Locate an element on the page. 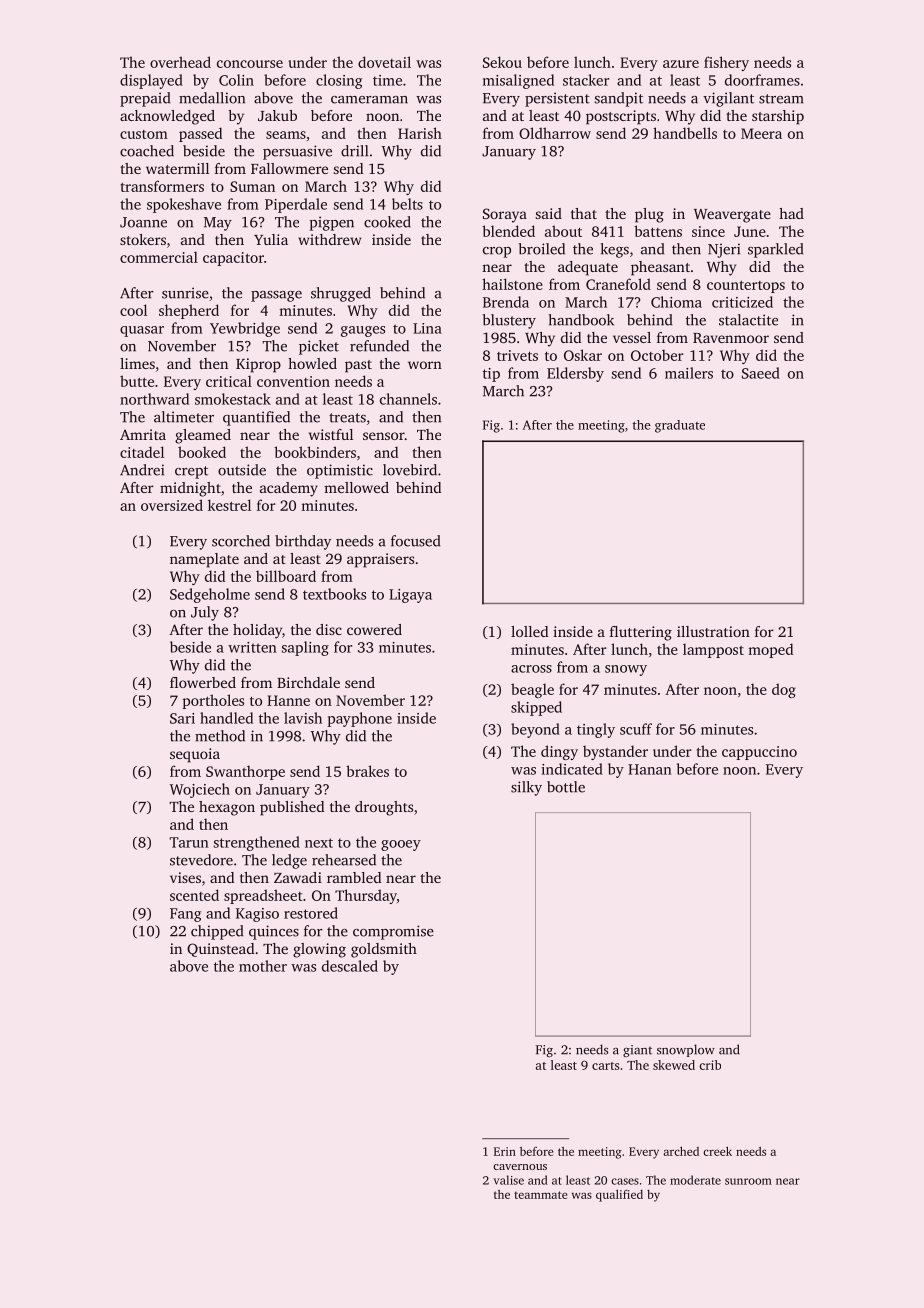 The image size is (924, 1308). Sekou is located at coordinates (502, 62).
